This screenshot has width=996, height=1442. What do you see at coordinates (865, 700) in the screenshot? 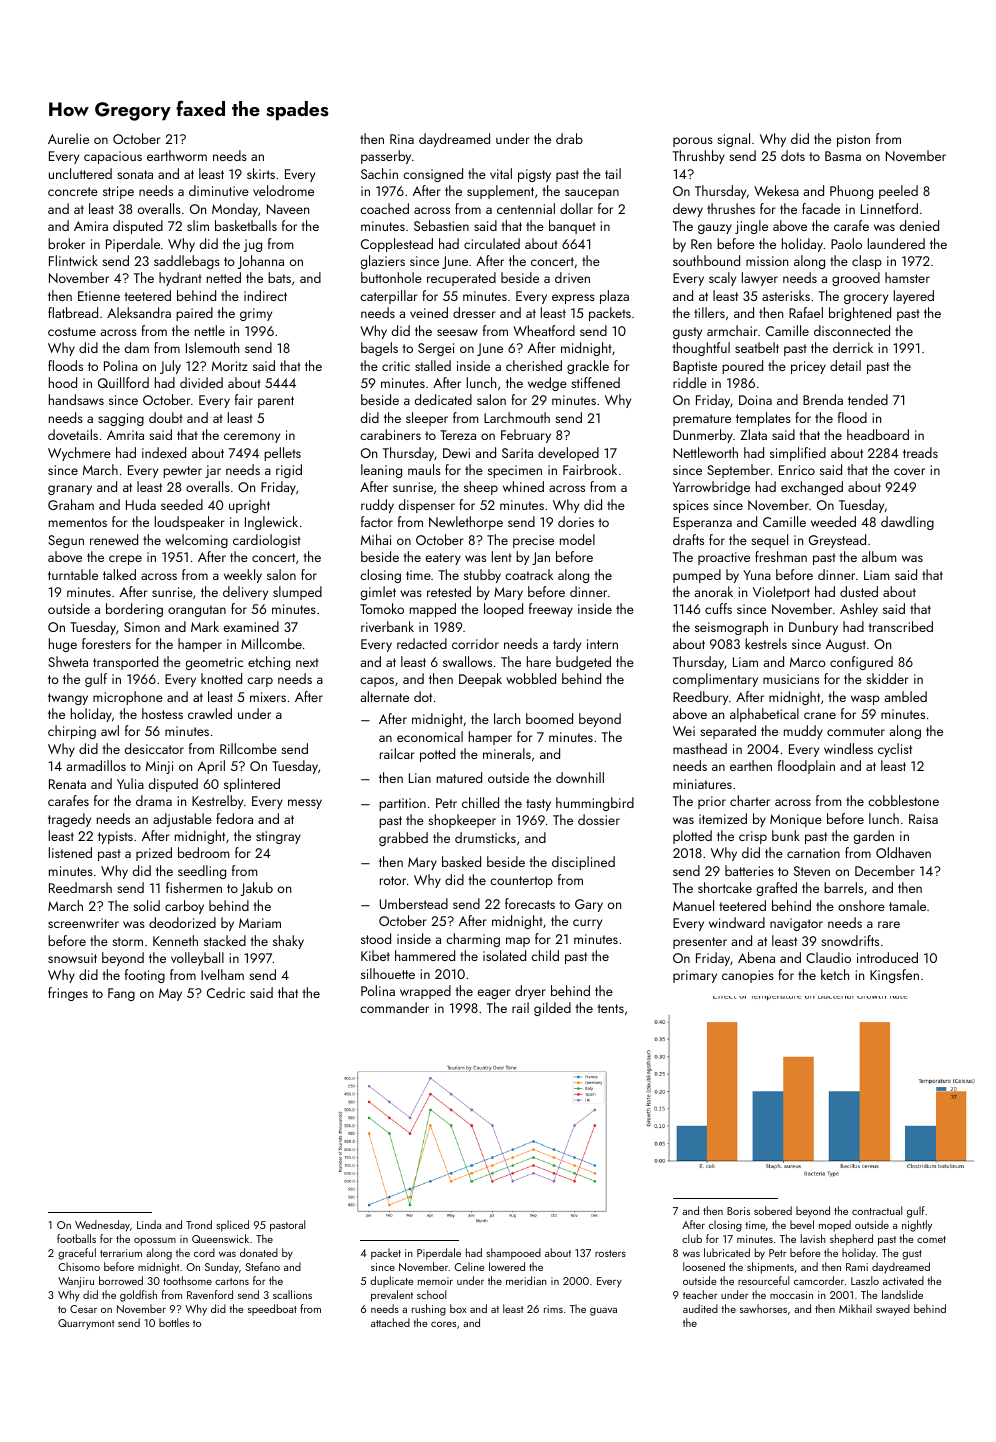
I see `wasp` at bounding box center [865, 700].
